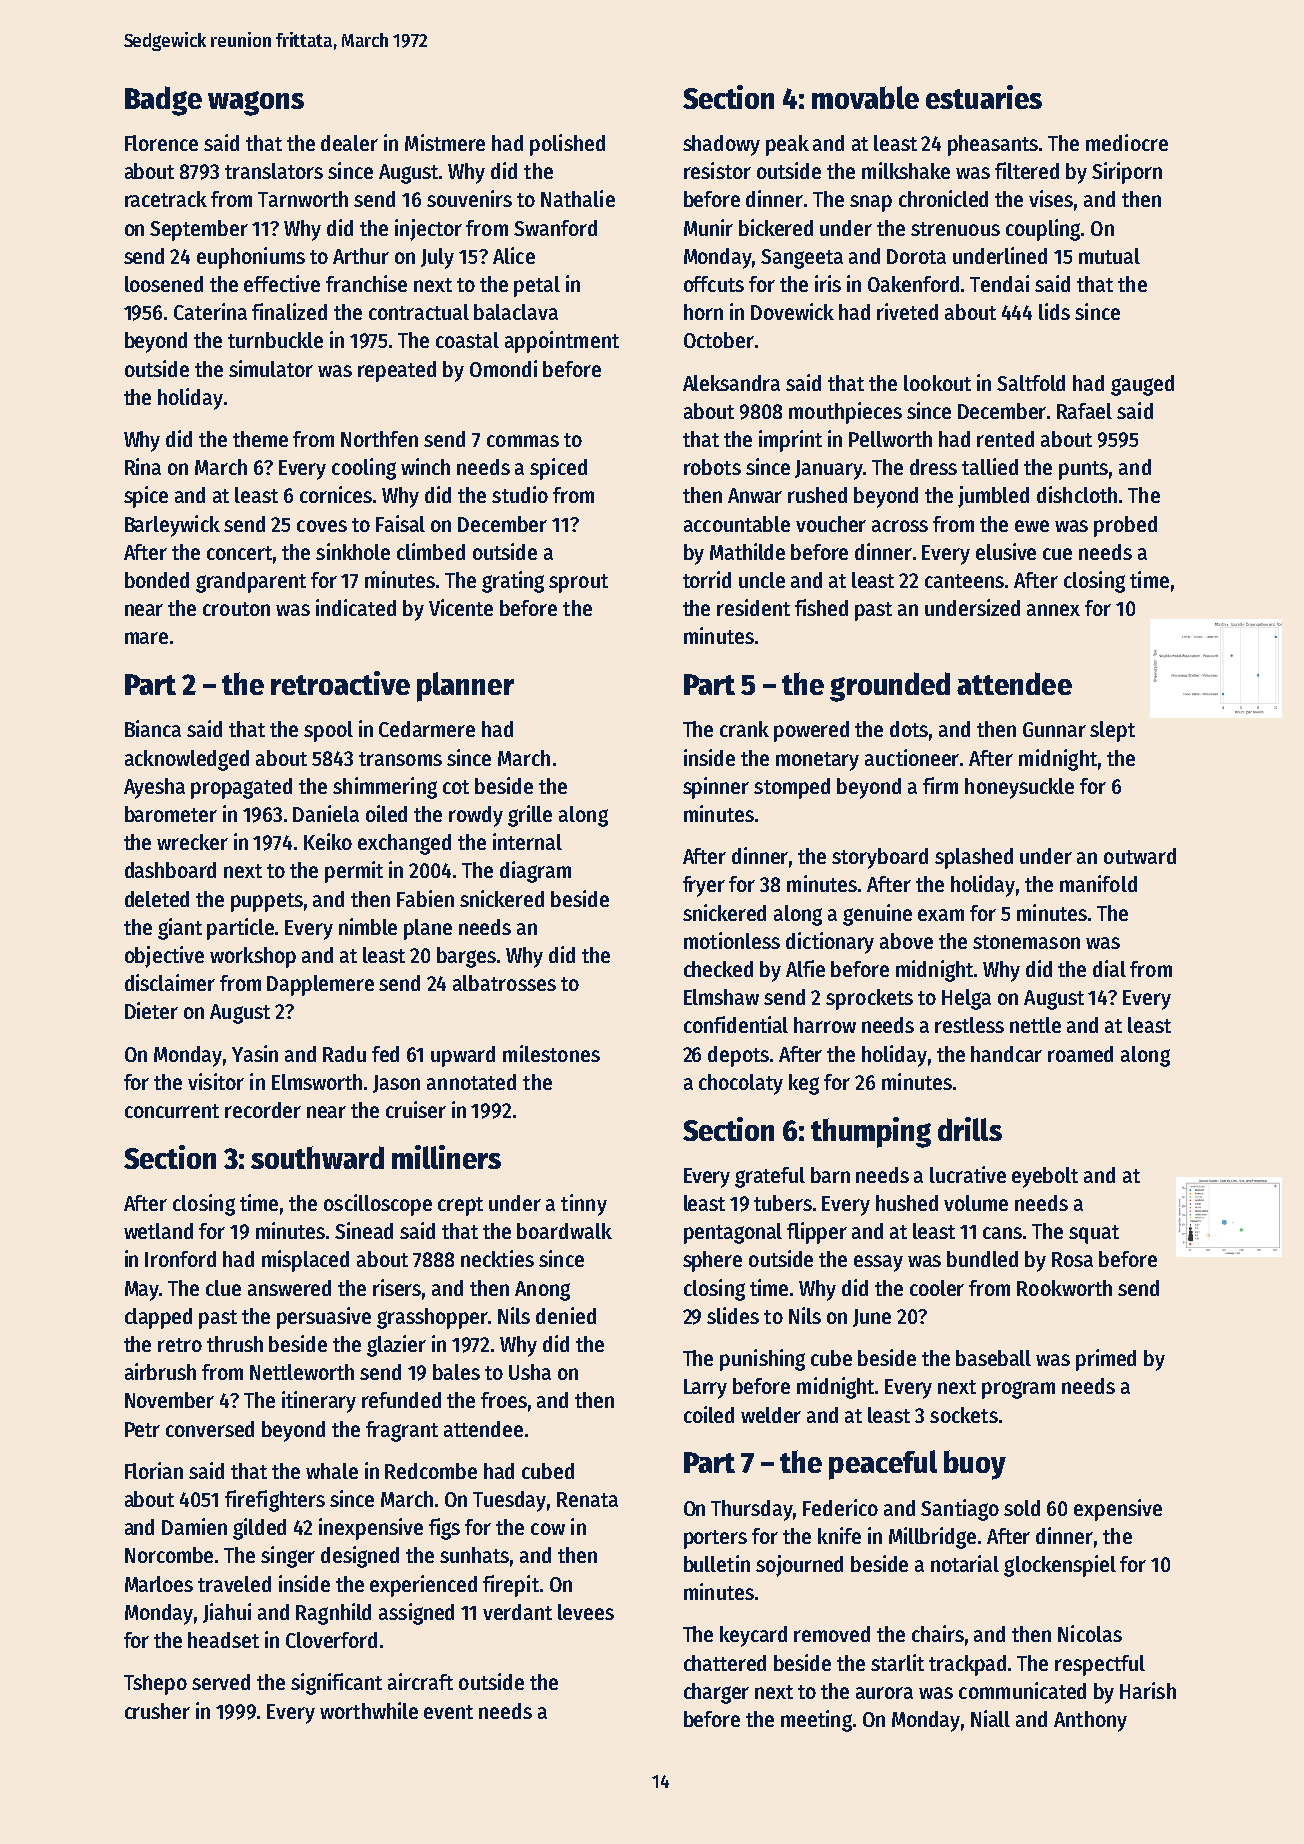 The height and width of the page is (1844, 1304). I want to click on mare, so click(146, 638).
